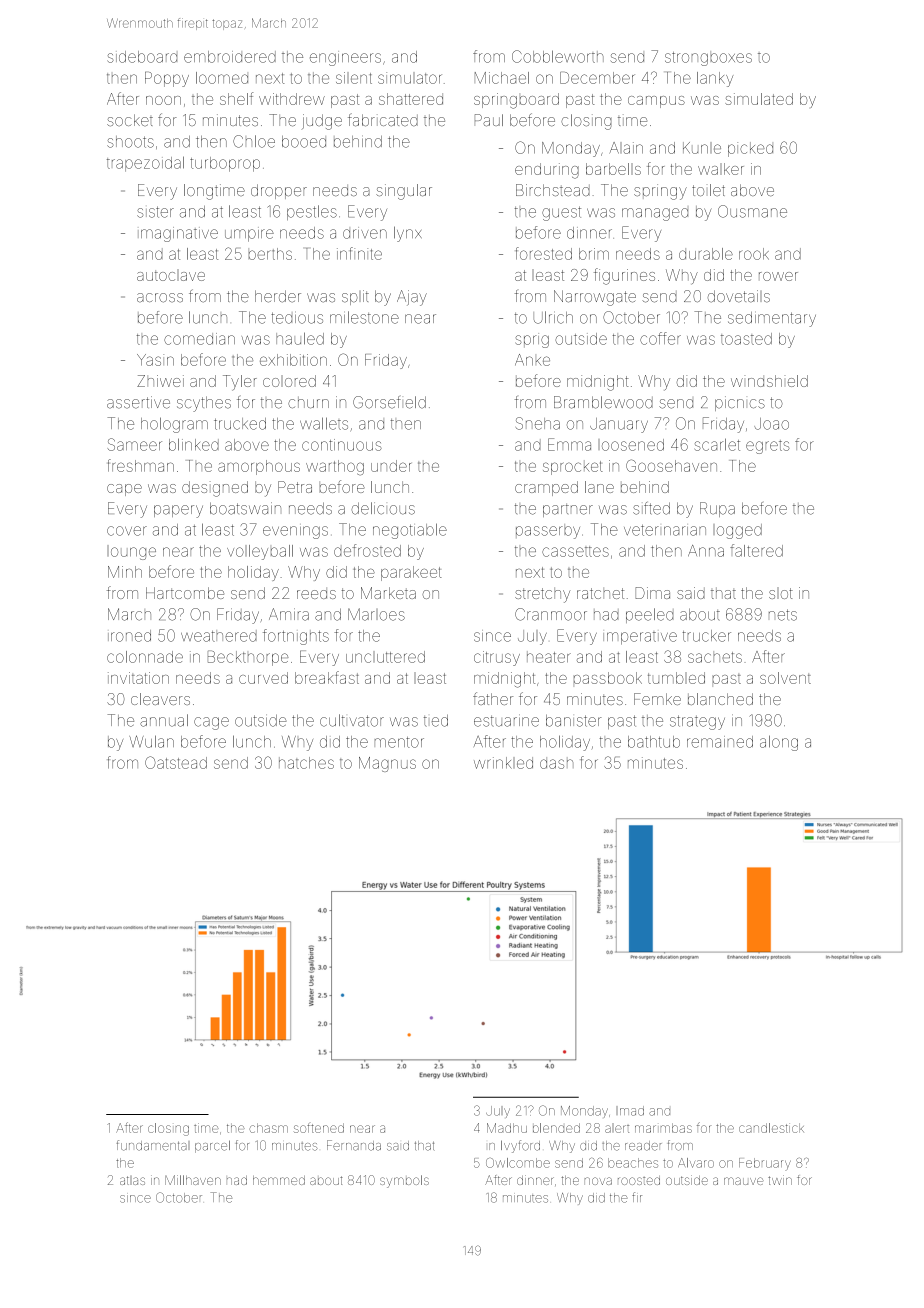  What do you see at coordinates (631, 445) in the page?
I see `loosened` at bounding box center [631, 445].
